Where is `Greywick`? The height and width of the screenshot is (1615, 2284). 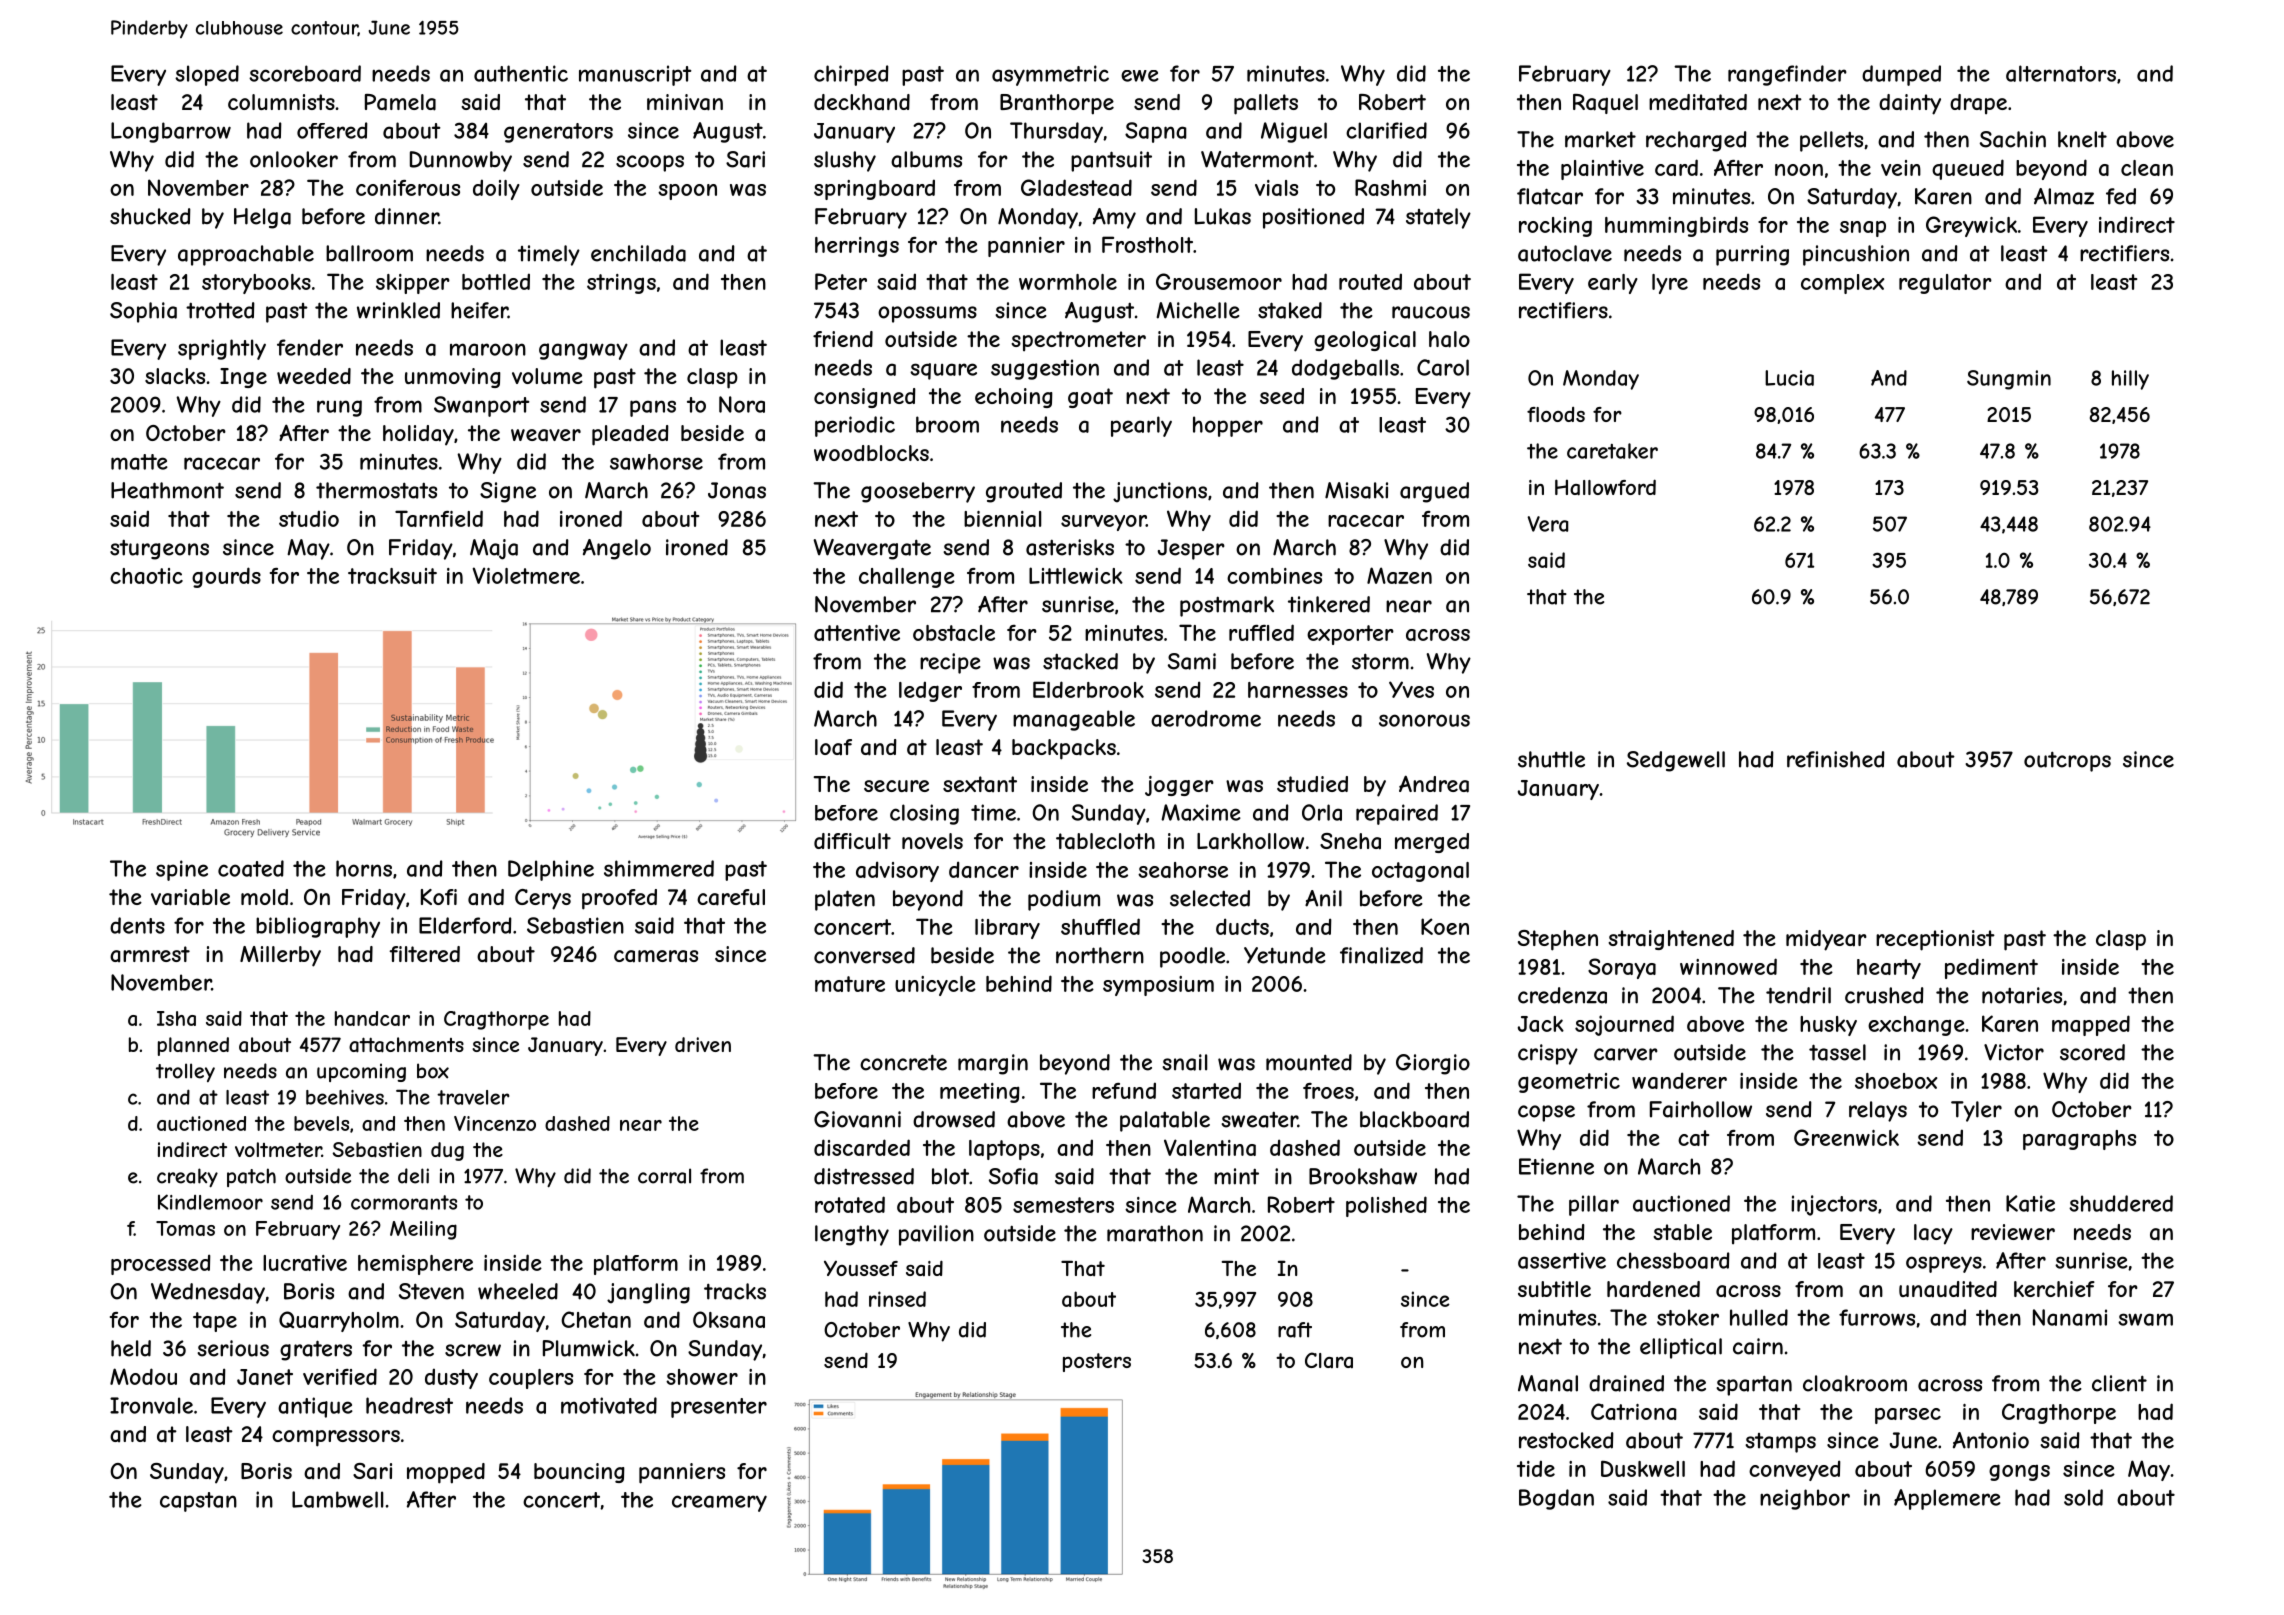 Greywick is located at coordinates (1971, 226).
